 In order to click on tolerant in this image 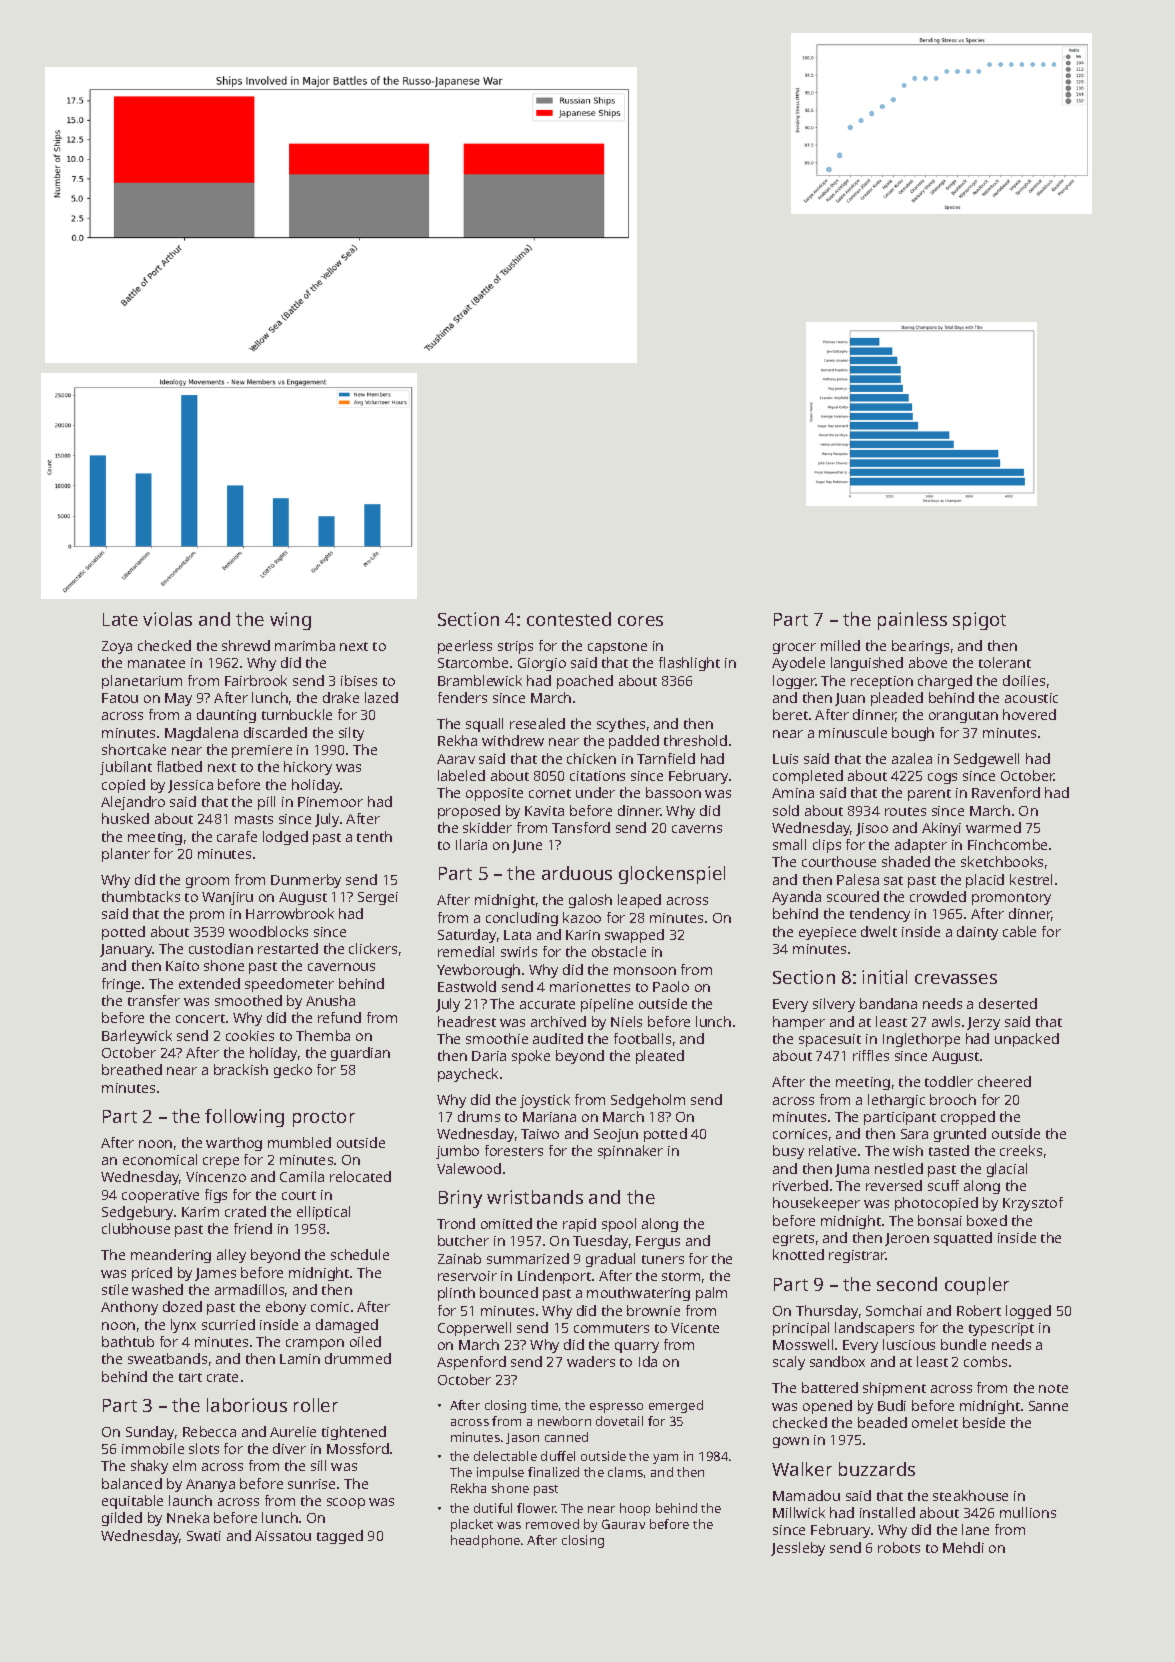, I will do `click(1005, 662)`.
